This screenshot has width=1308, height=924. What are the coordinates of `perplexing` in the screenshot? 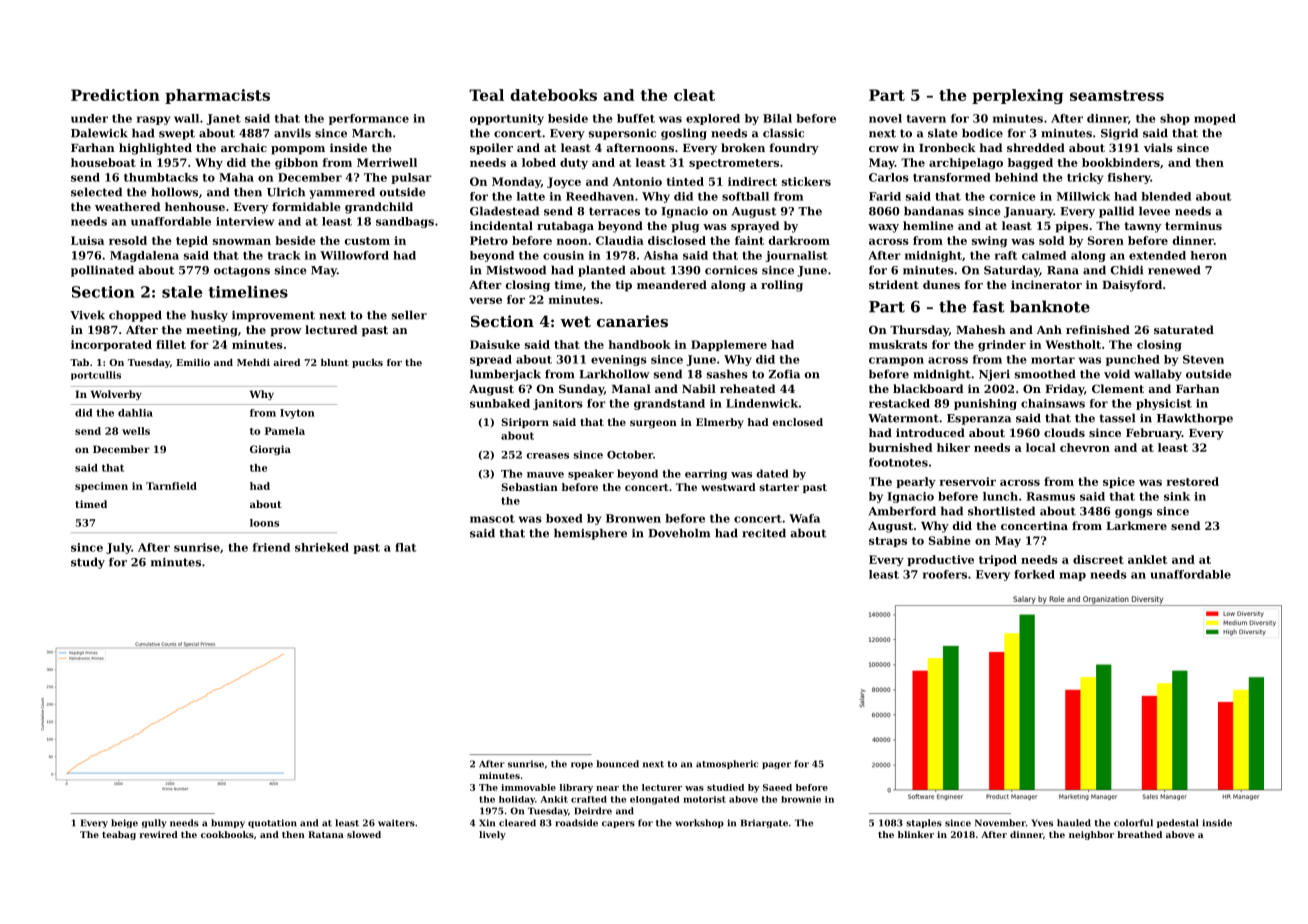 It's located at (1017, 96).
